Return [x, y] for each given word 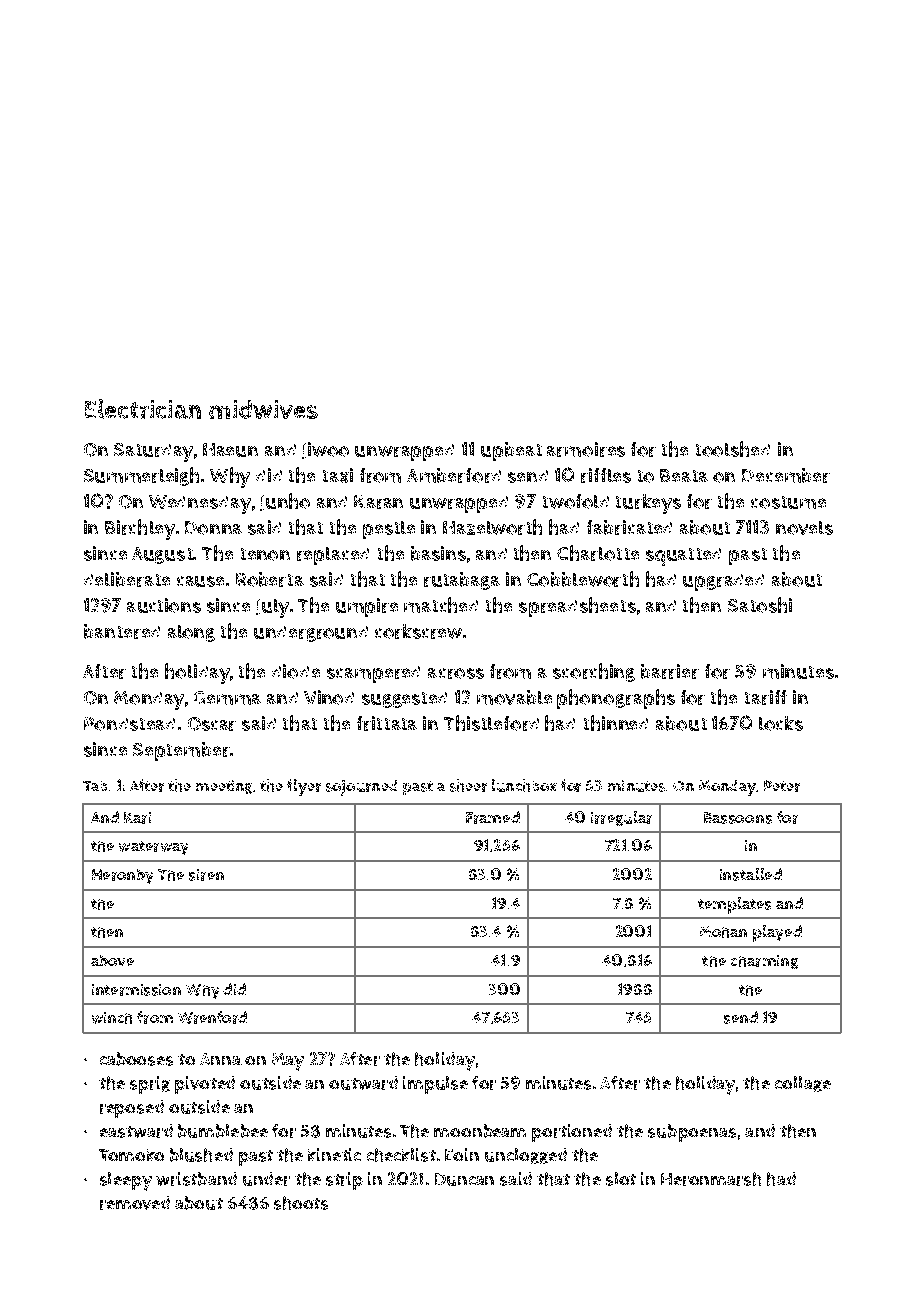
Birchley [140, 529]
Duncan [464, 1179]
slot [621, 1179]
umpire [367, 607]
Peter [782, 786]
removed [135, 1203]
